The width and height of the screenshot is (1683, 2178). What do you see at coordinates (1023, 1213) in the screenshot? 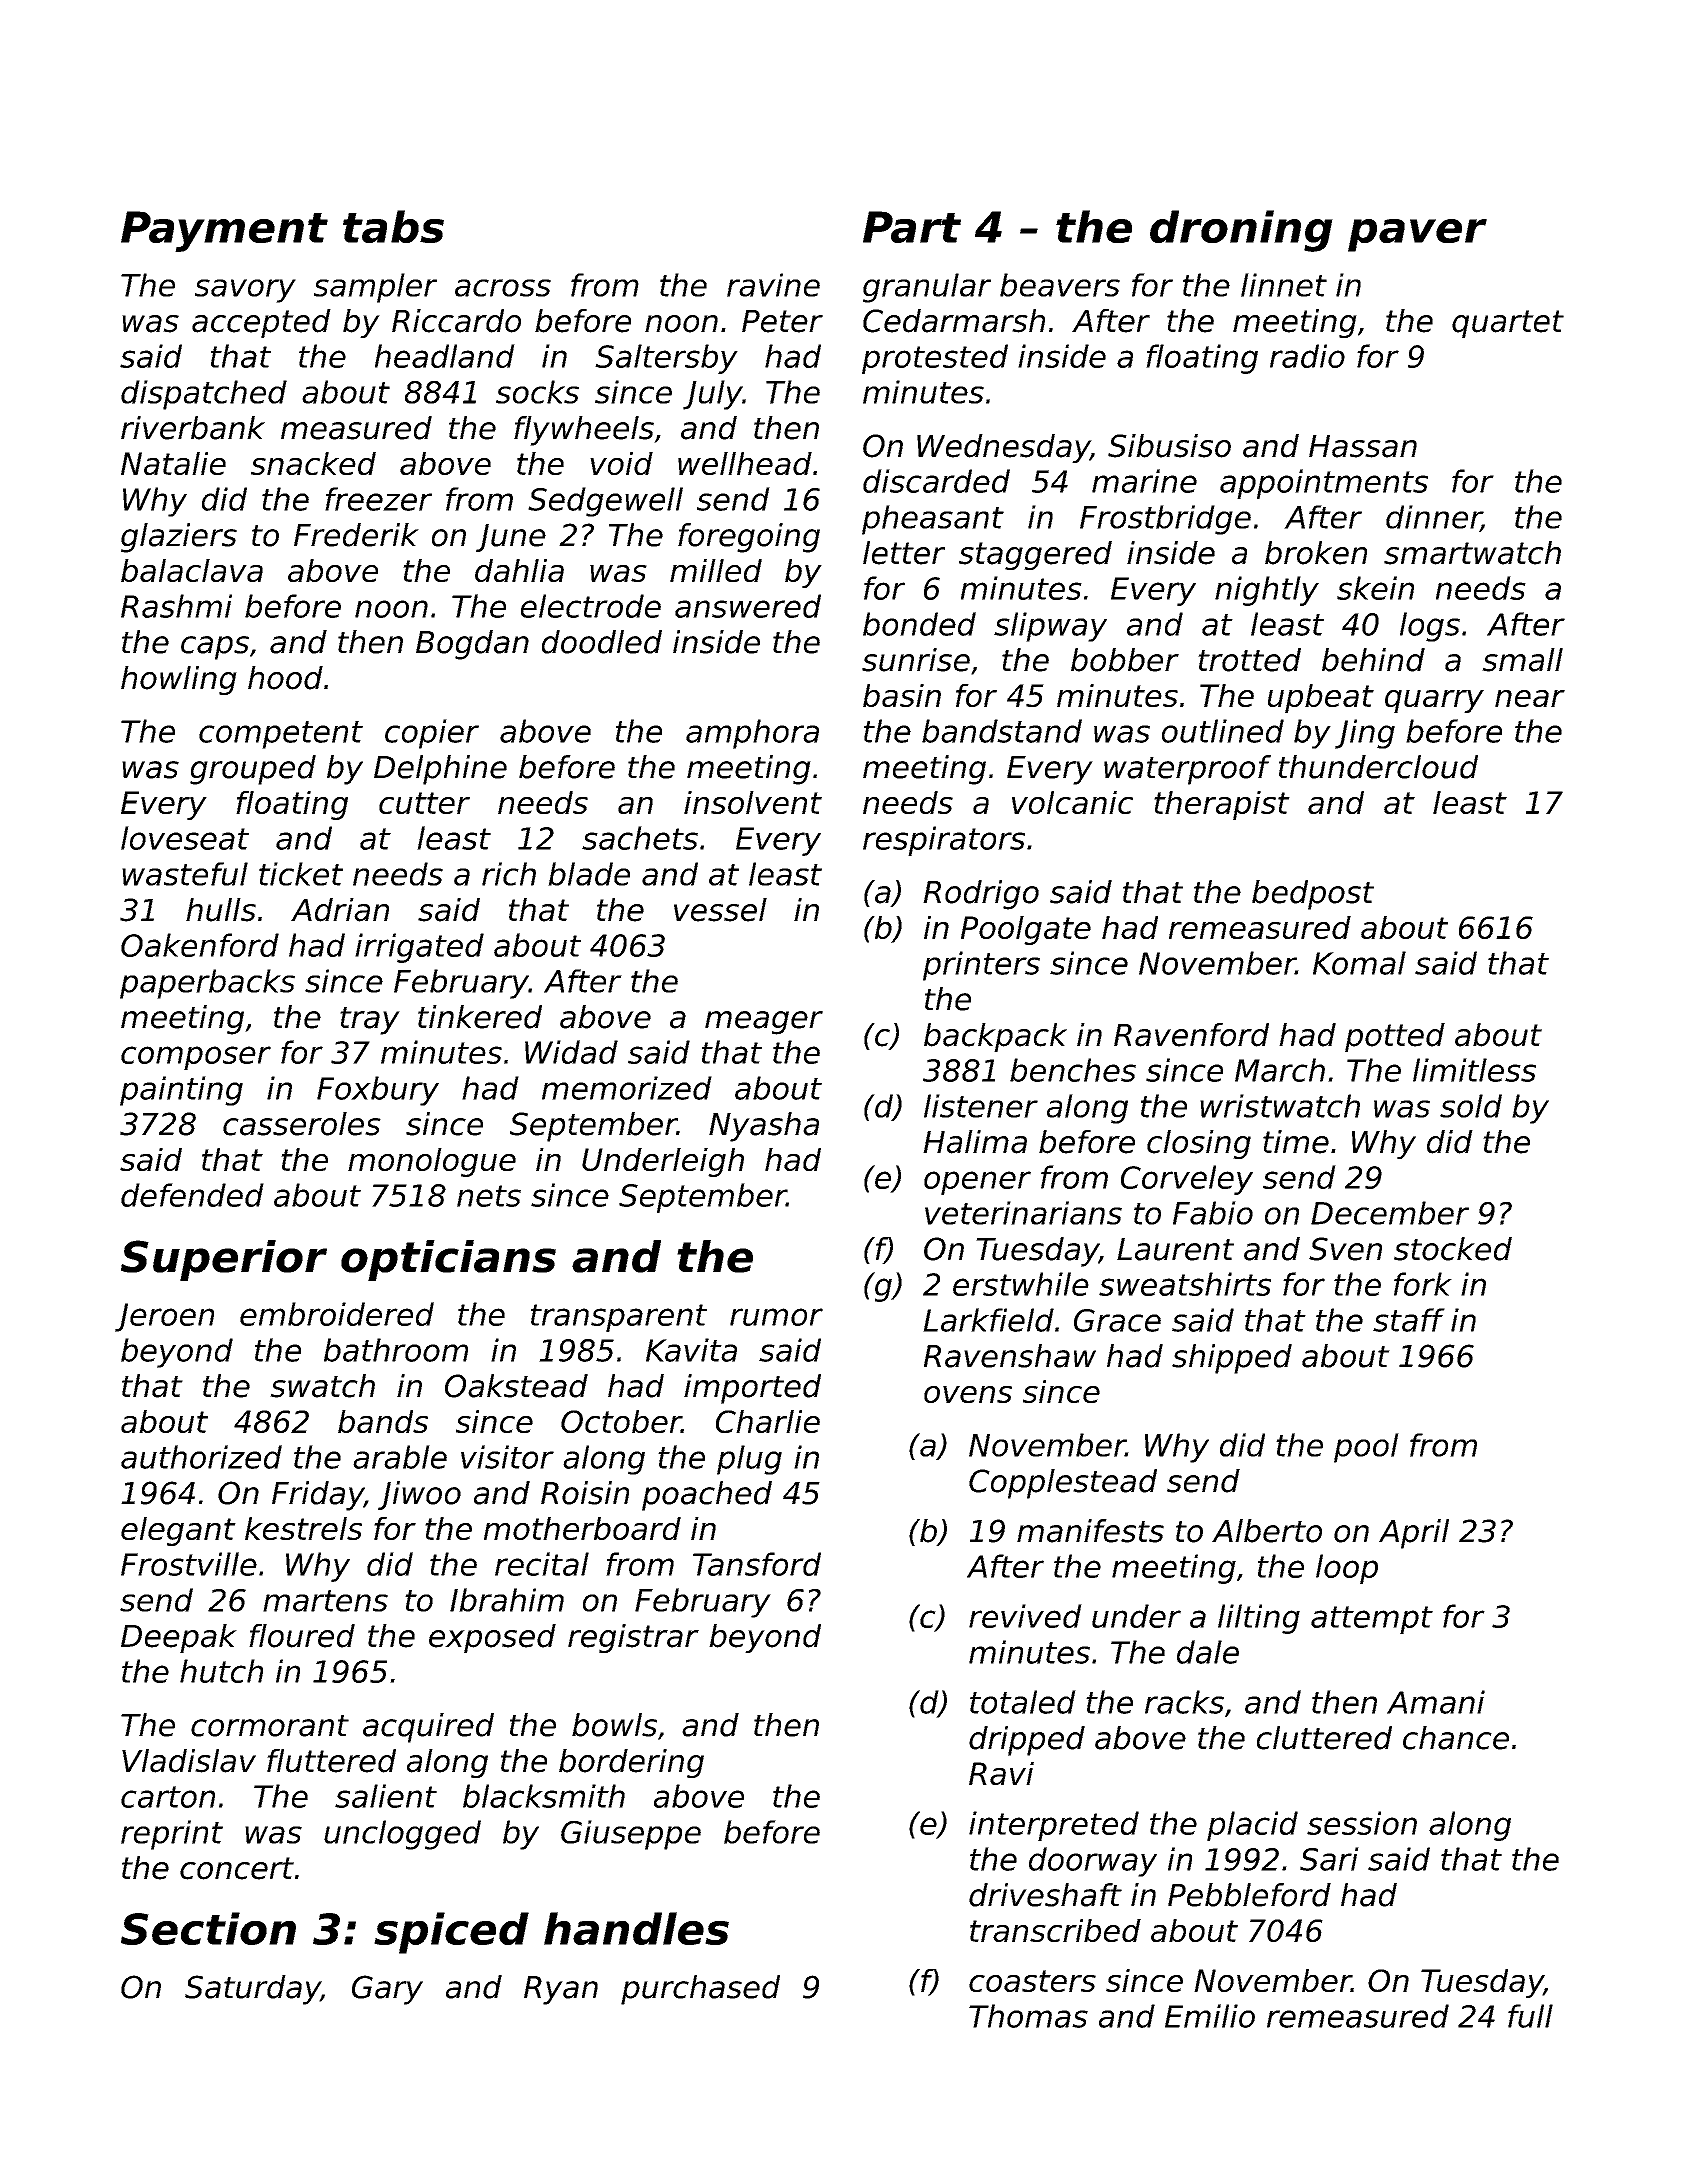
I see `veterinarians` at bounding box center [1023, 1213].
